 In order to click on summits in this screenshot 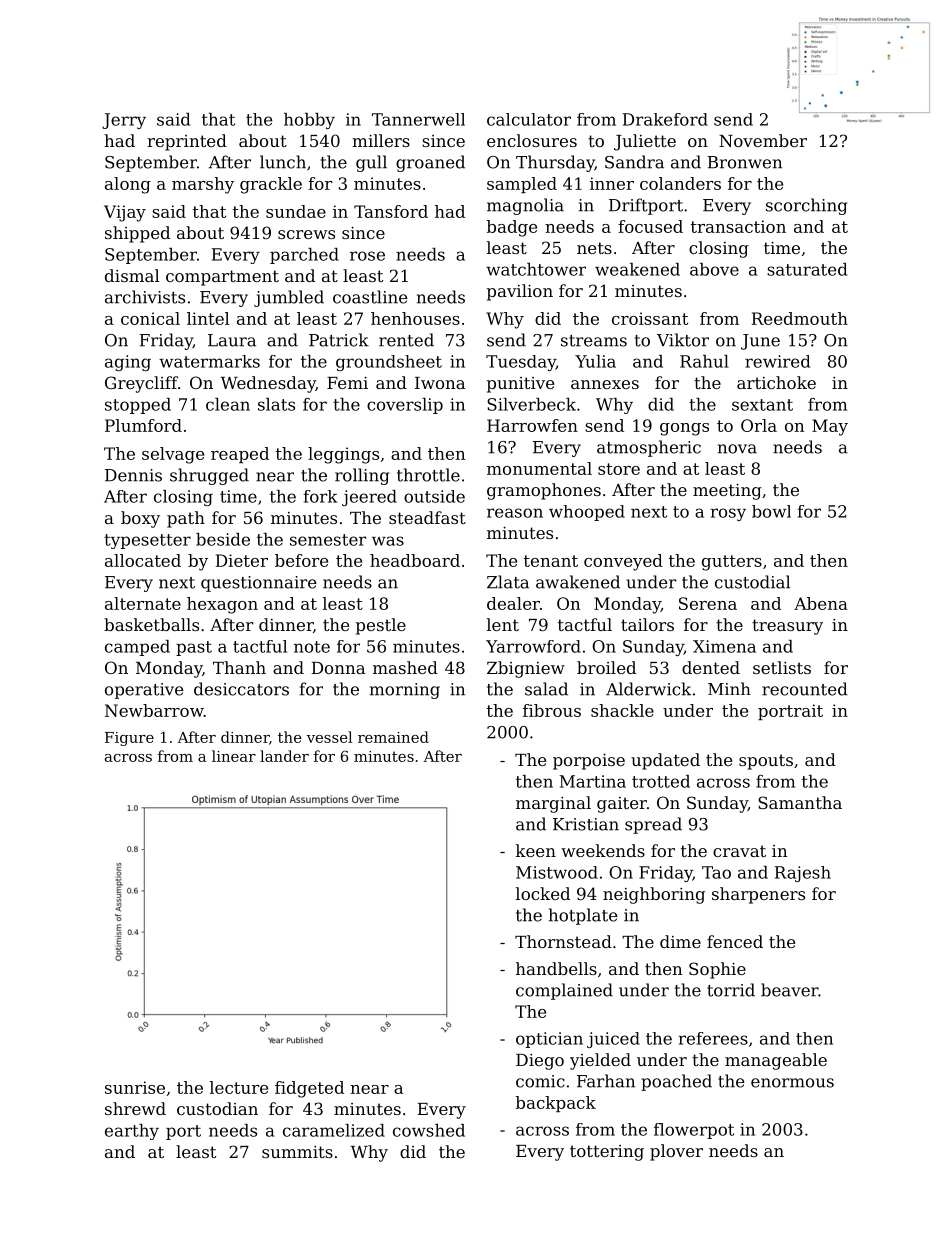, I will do `click(297, 1152)`.
